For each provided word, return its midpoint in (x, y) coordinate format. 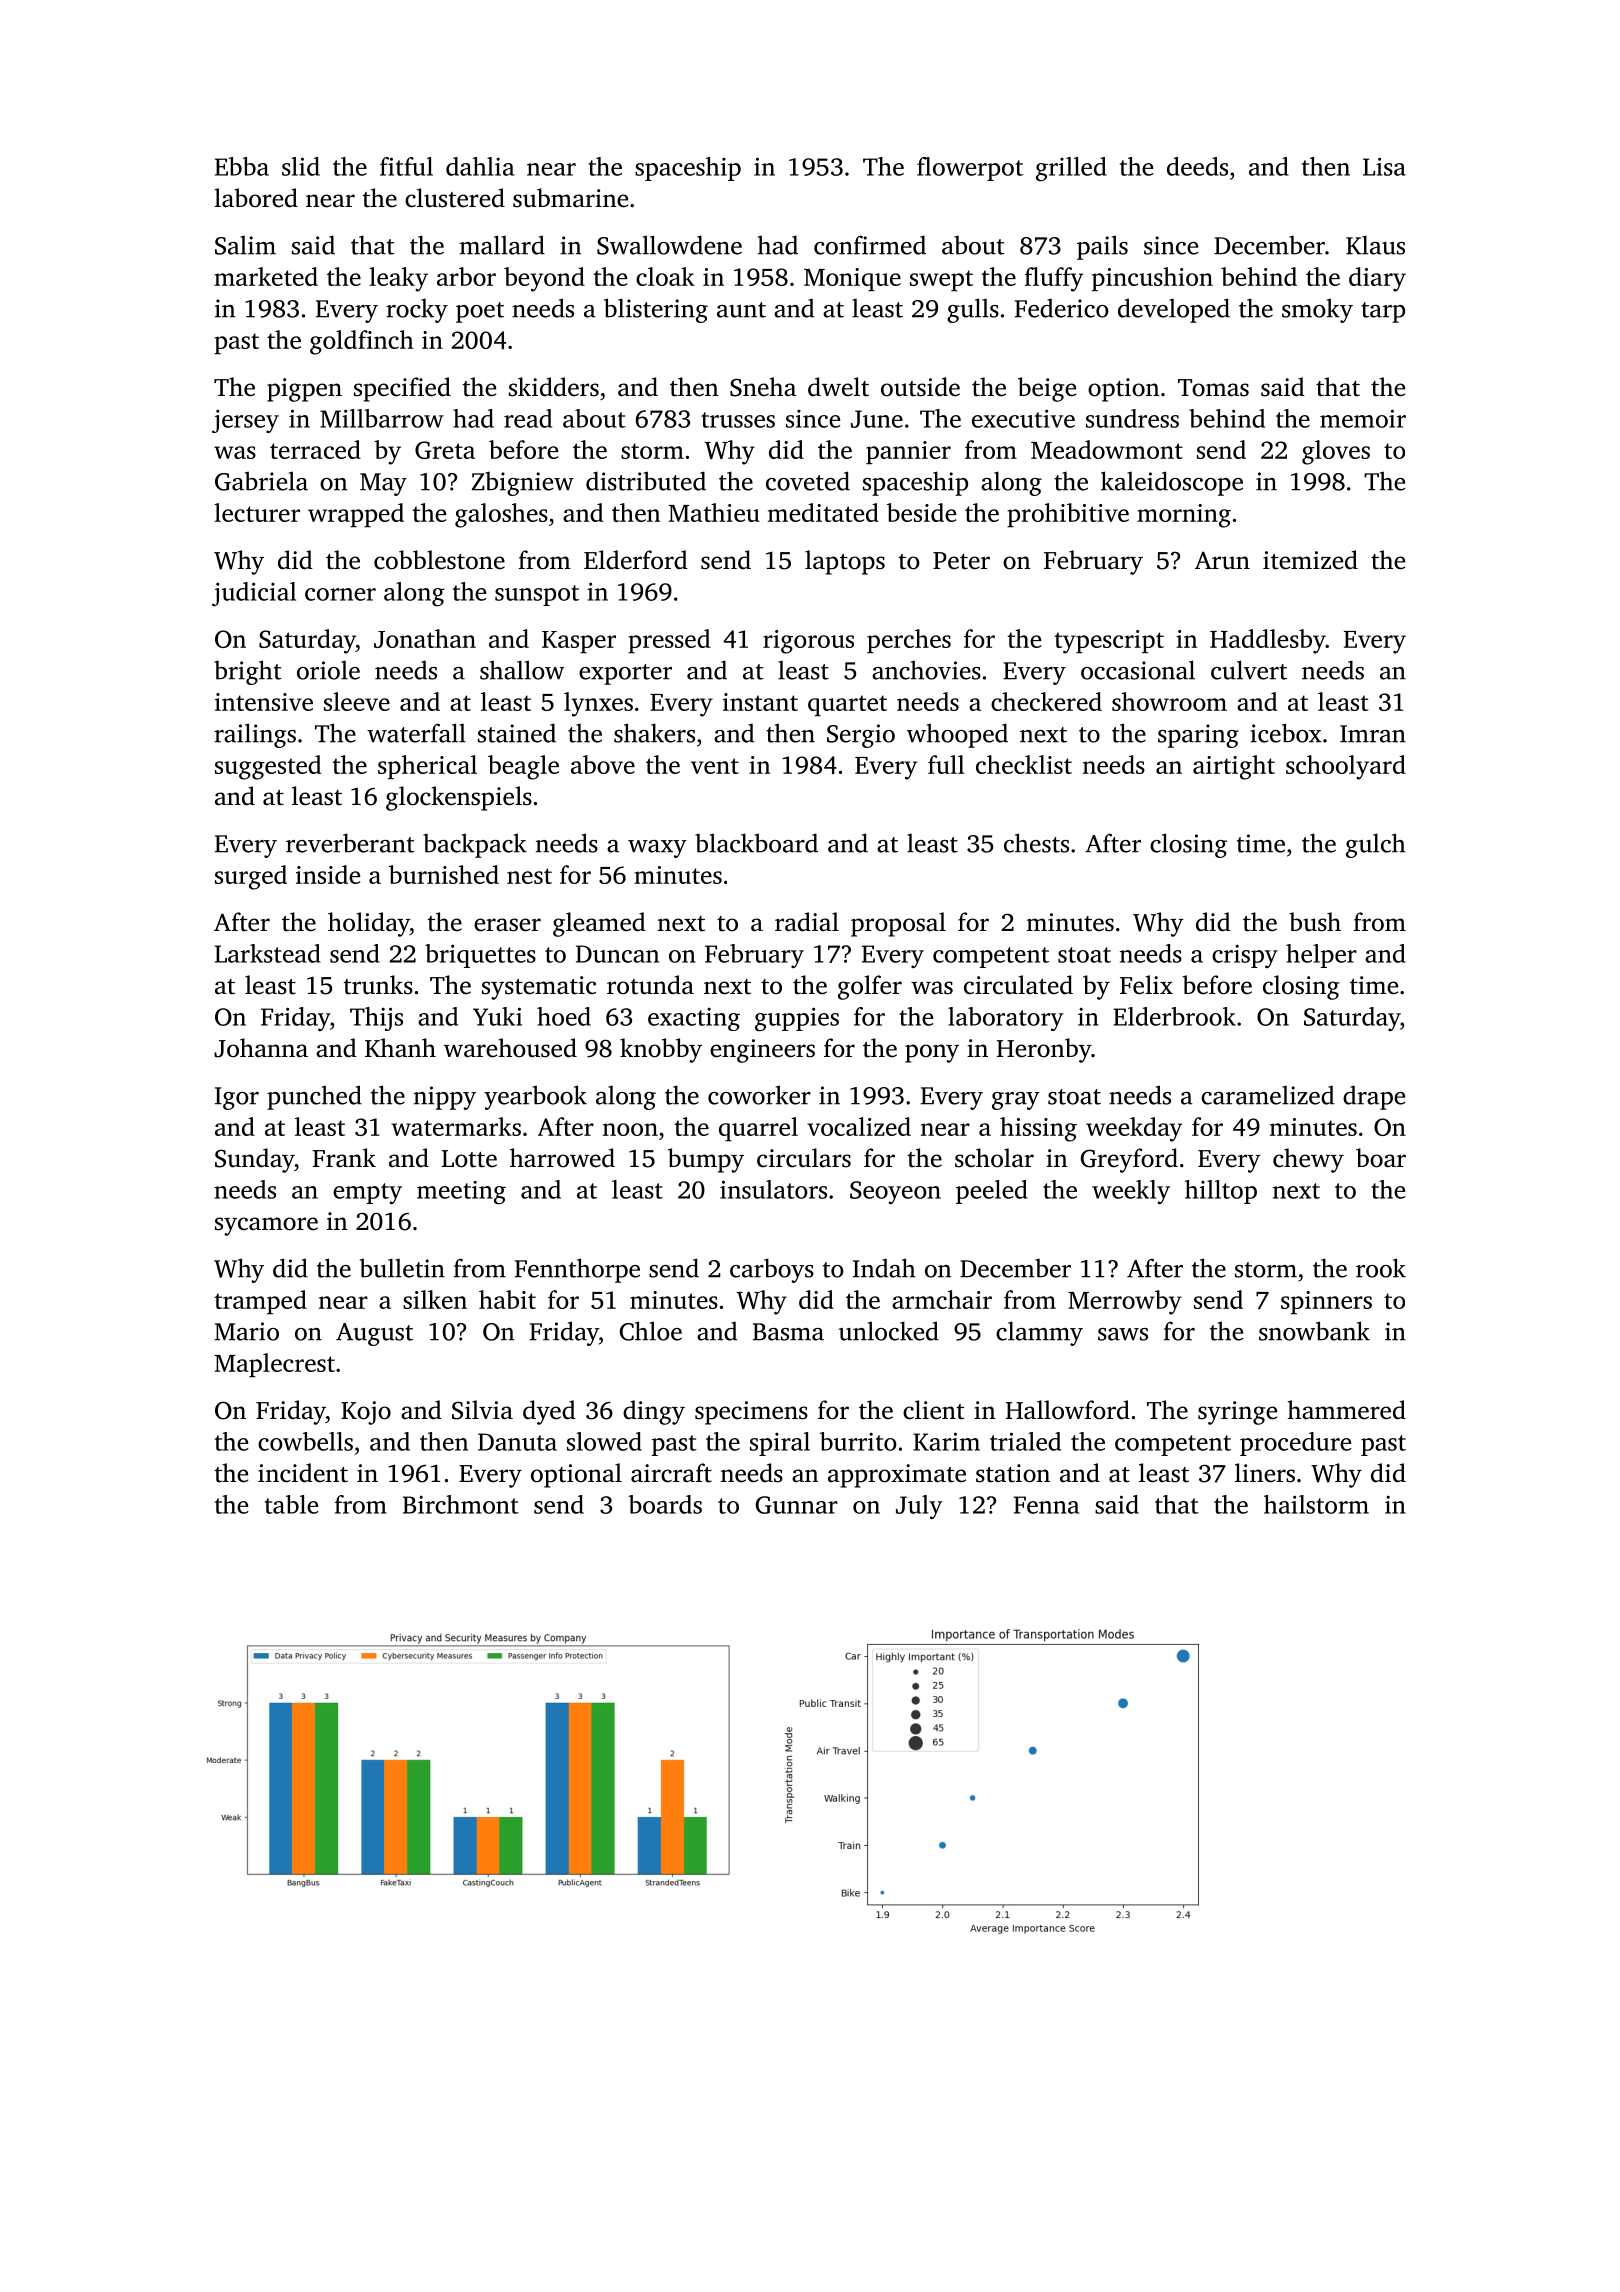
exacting (694, 1019)
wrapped (356, 515)
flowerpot (970, 169)
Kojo (366, 1413)
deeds (1197, 166)
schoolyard (1346, 767)
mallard (502, 245)
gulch (1376, 845)
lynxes (598, 704)
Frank (344, 1158)
